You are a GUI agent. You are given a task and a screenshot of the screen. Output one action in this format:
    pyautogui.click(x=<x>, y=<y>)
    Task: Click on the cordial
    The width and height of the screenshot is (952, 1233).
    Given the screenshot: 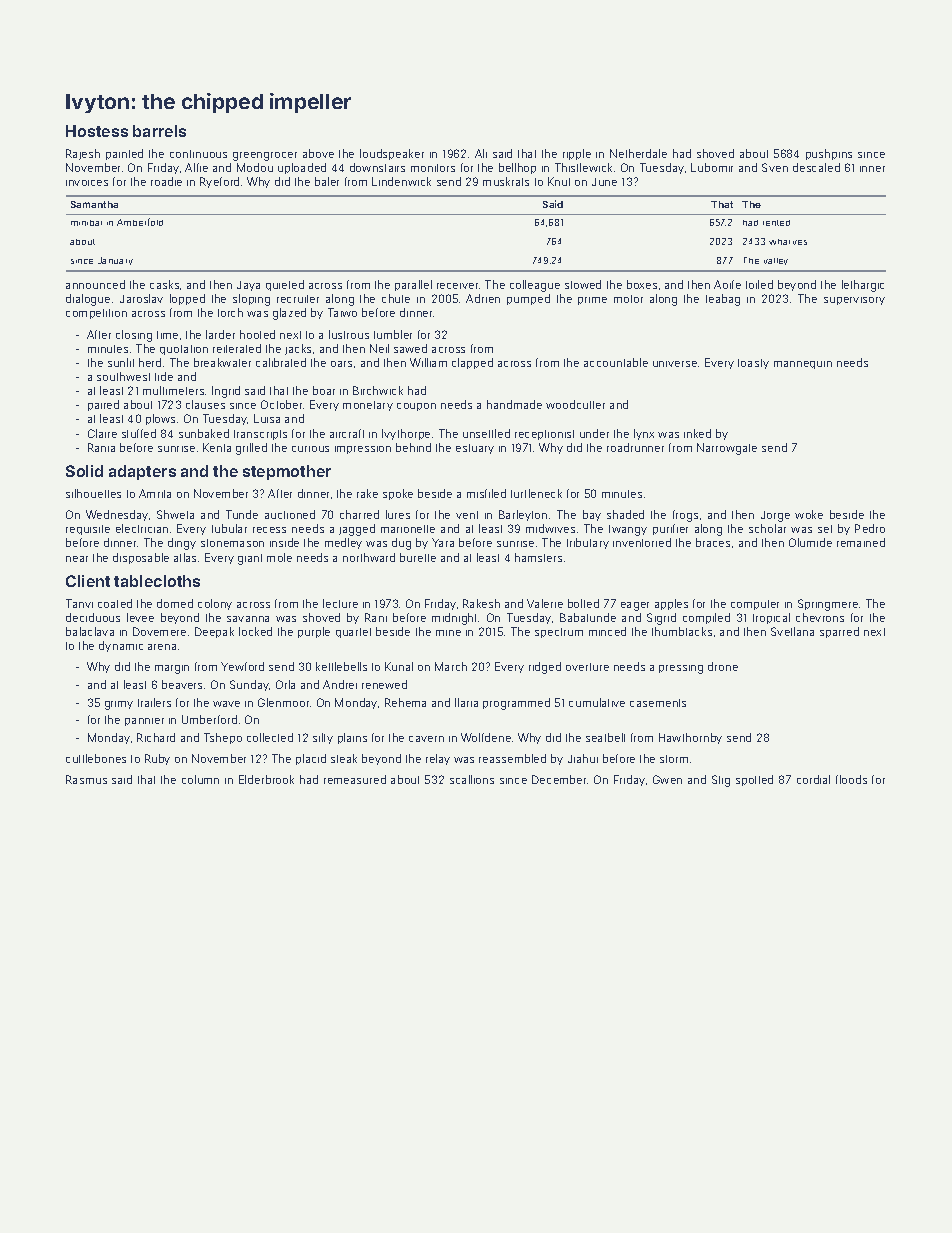 What is the action you would take?
    pyautogui.click(x=813, y=779)
